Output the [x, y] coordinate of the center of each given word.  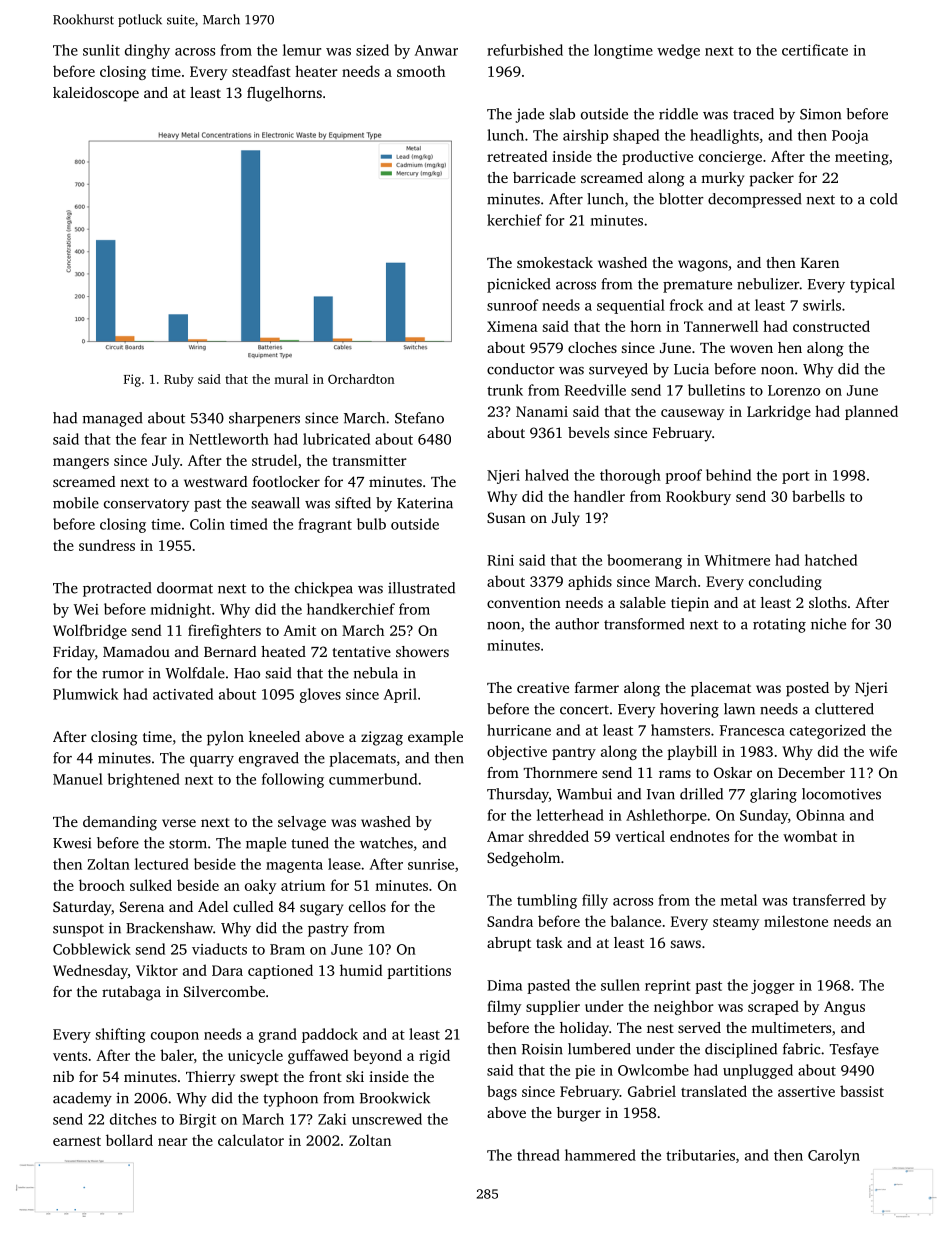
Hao [247, 673]
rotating [779, 625]
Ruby [179, 380]
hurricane [519, 730]
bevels [588, 432]
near [173, 1142]
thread [538, 1155]
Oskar [733, 772]
